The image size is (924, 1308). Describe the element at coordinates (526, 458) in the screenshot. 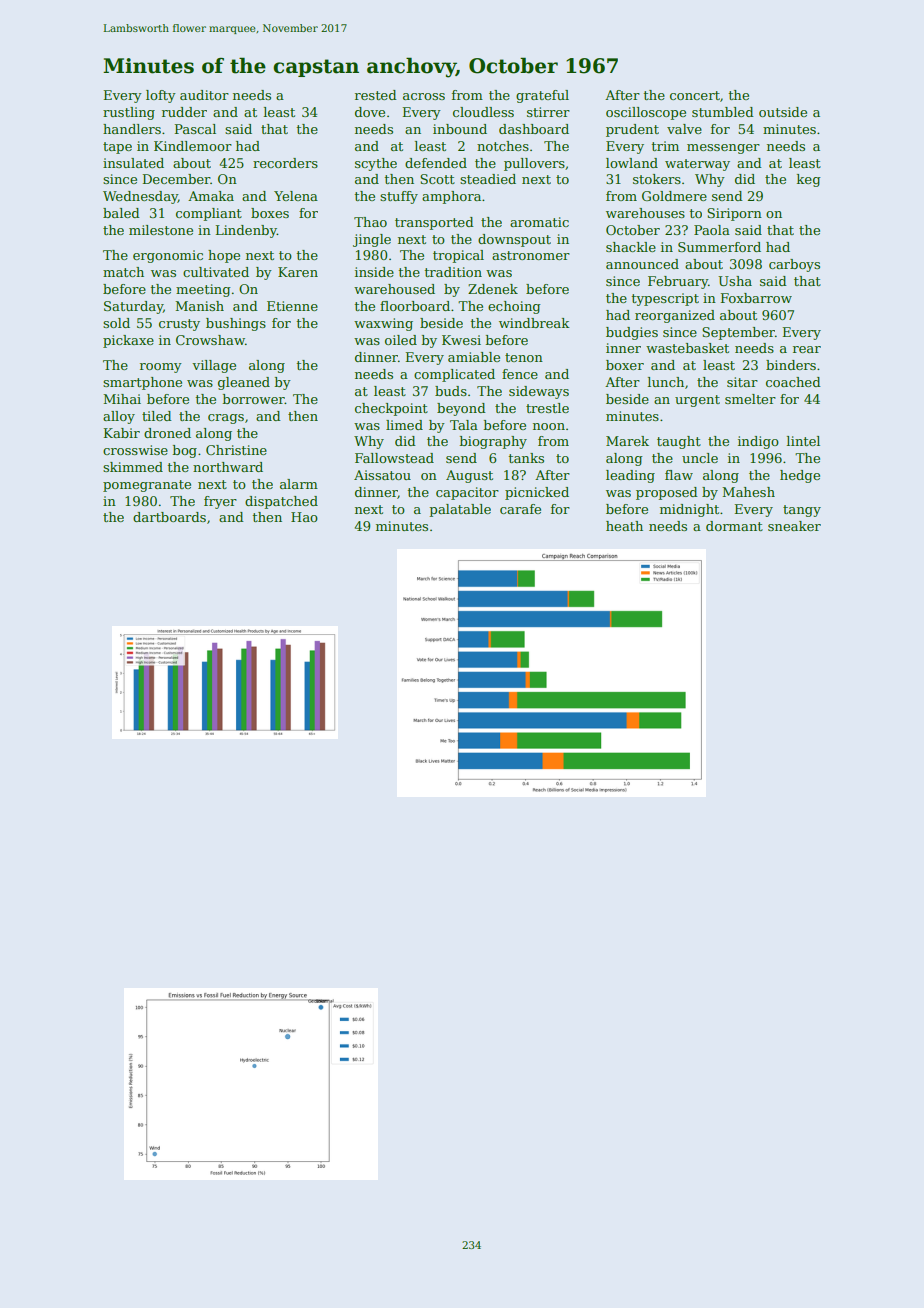

I see `tanks` at that location.
